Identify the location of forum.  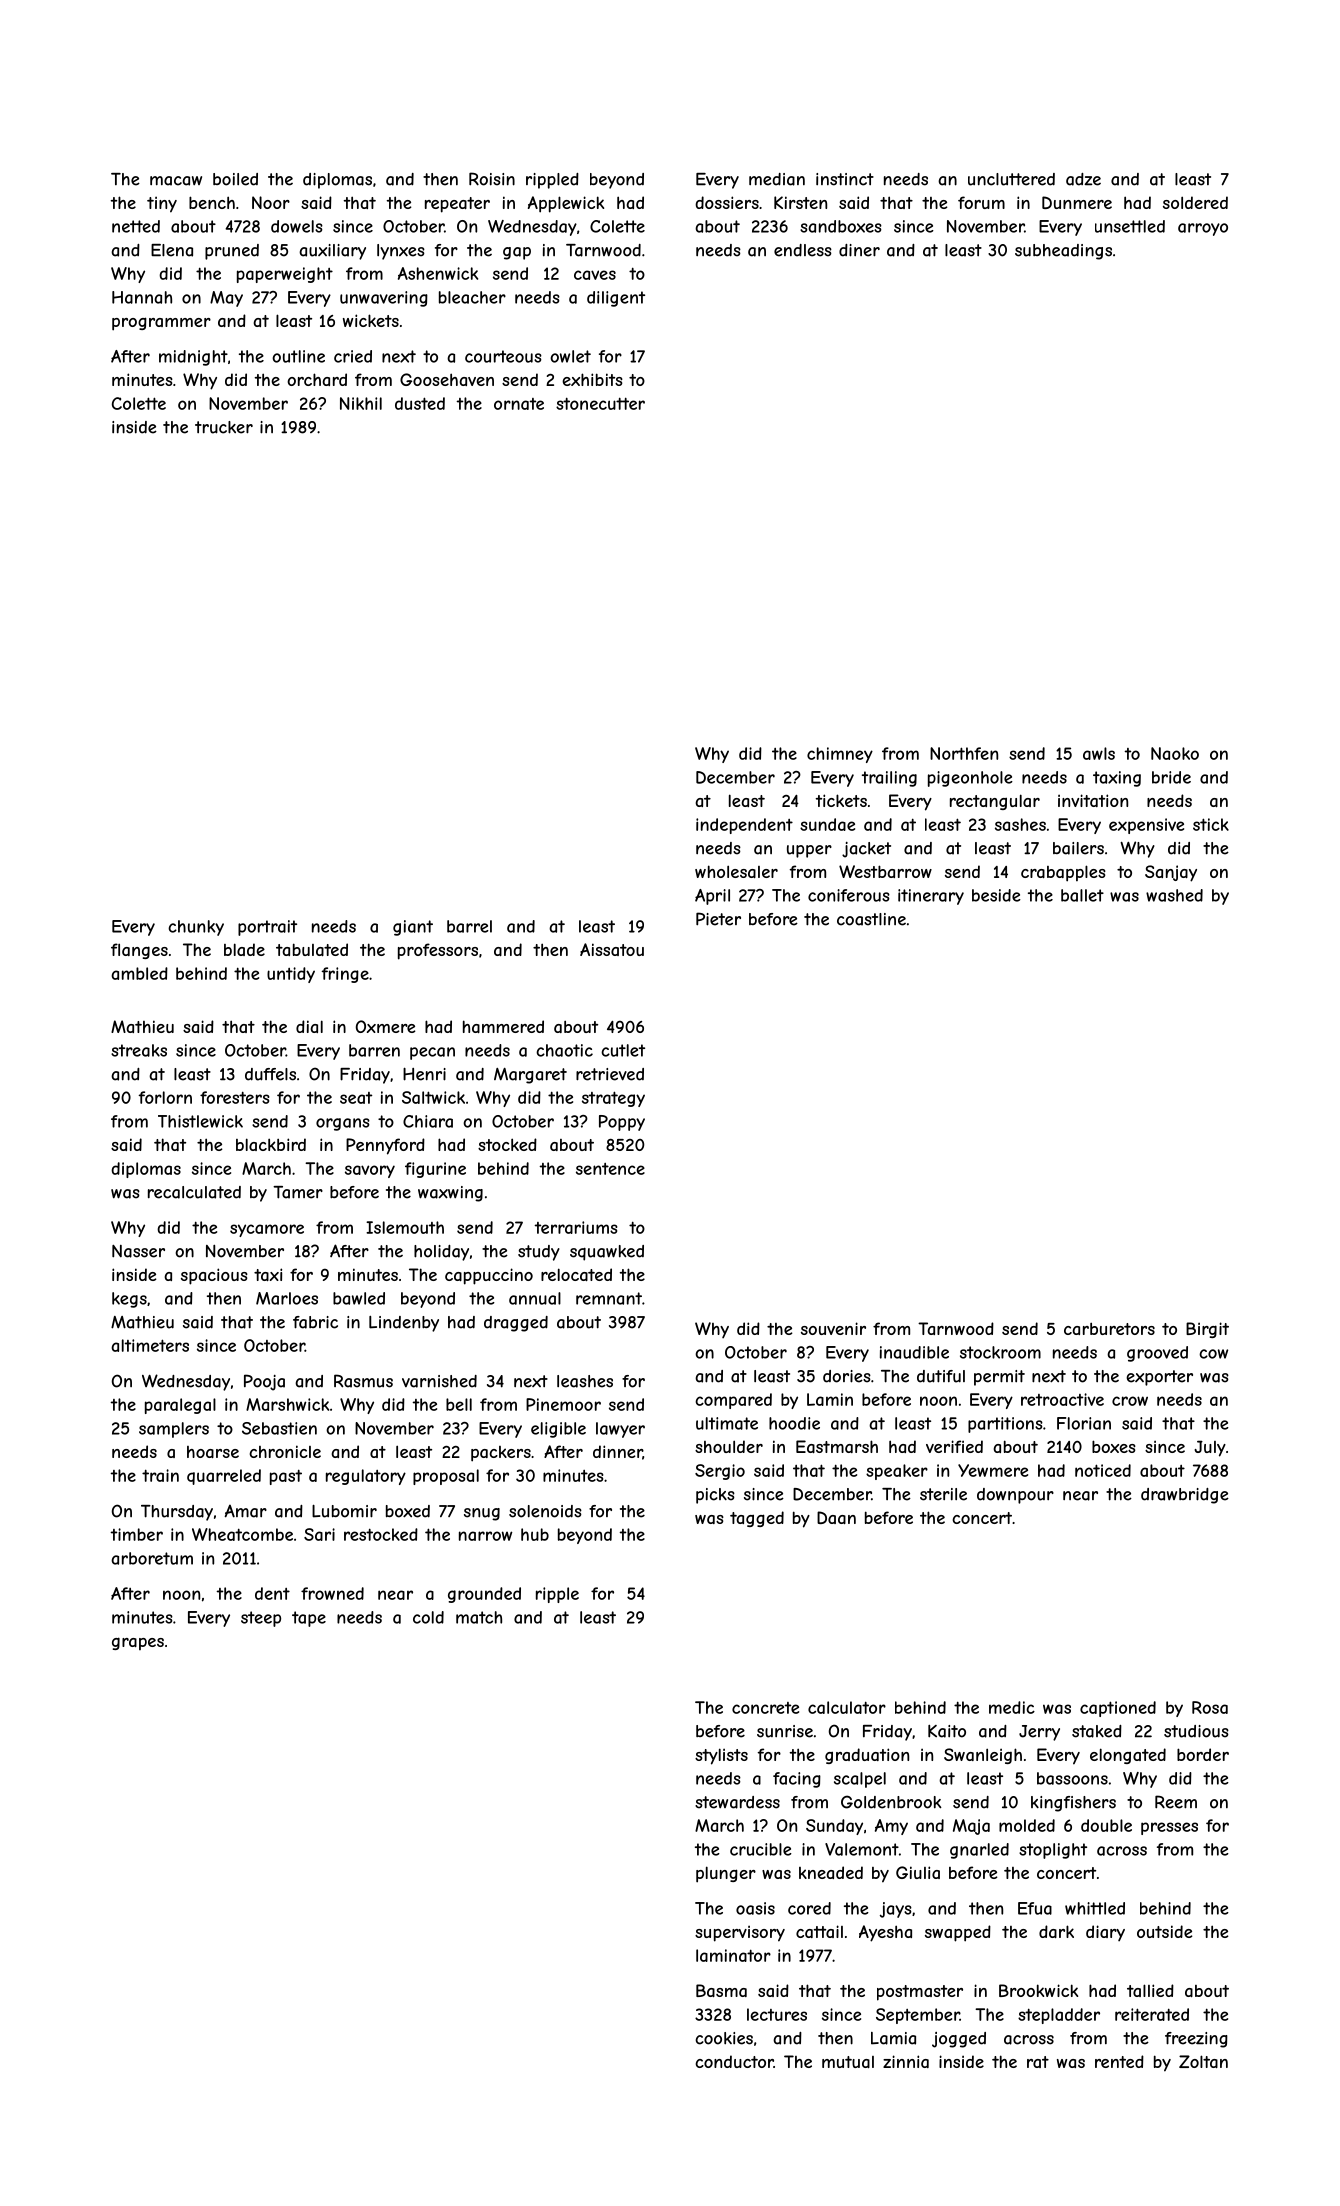
(981, 202).
